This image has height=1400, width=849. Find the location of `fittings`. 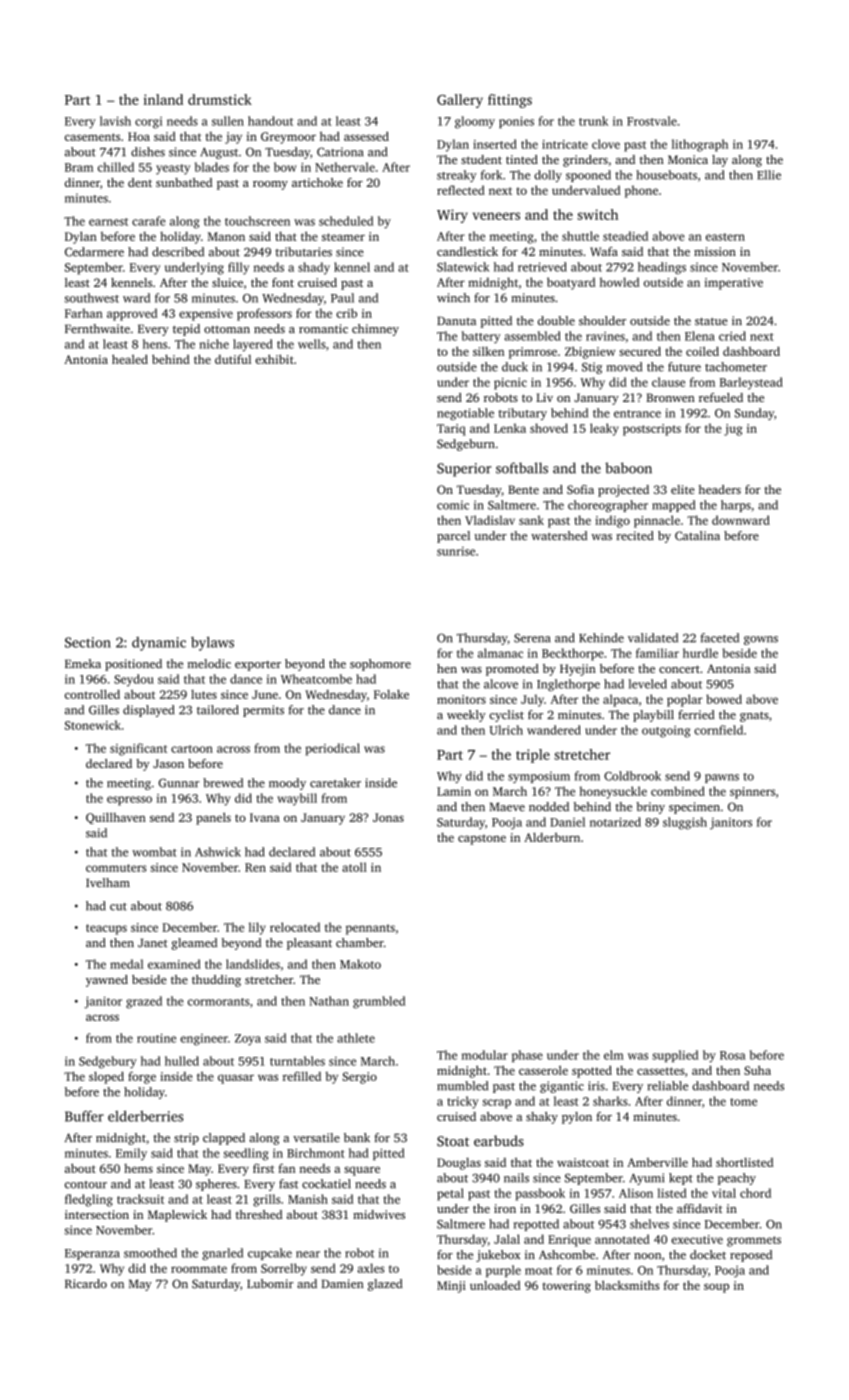

fittings is located at coordinates (510, 101).
